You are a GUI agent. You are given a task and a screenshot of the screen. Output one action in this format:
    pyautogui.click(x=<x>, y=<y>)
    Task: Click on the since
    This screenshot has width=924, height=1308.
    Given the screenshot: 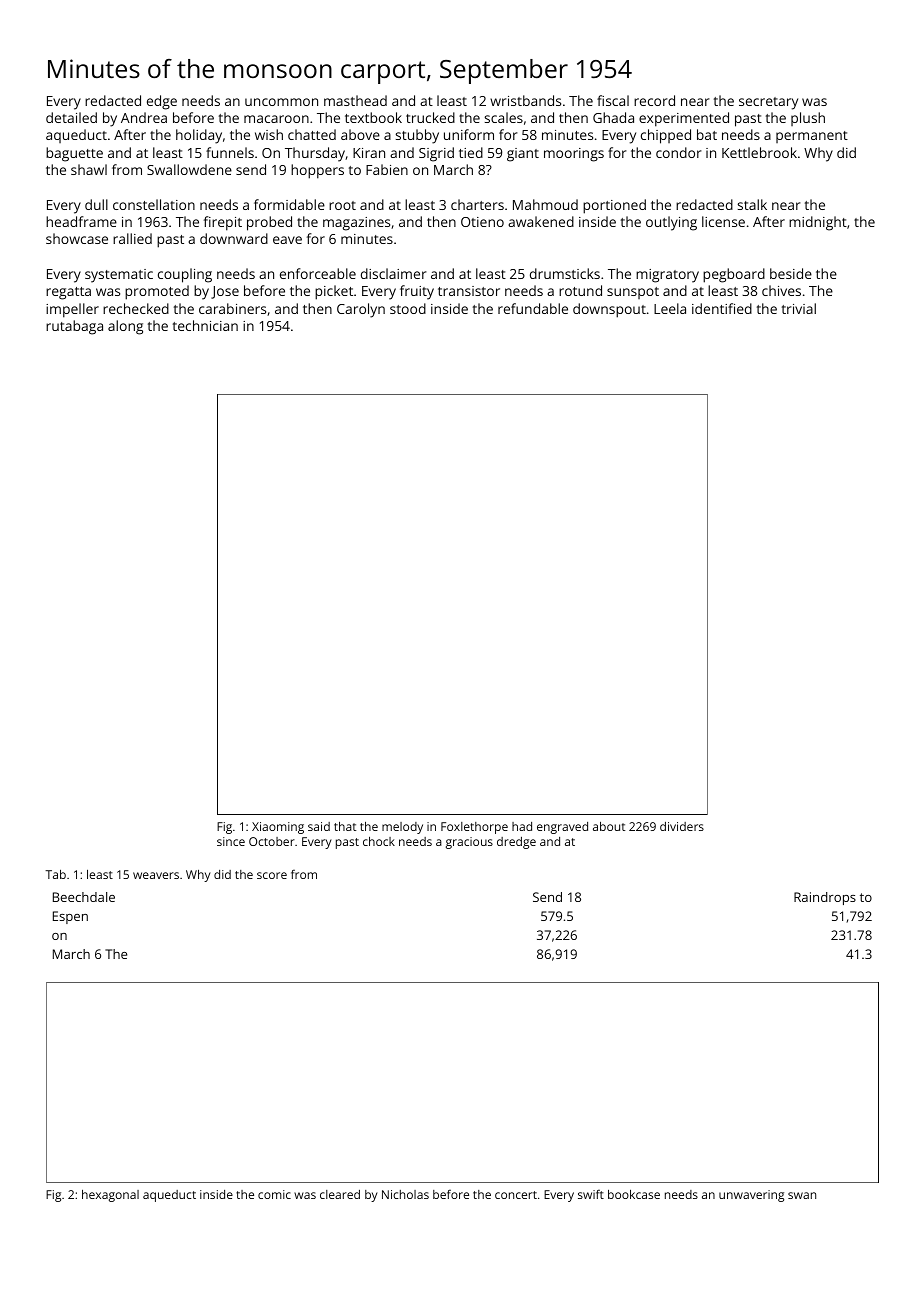 What is the action you would take?
    pyautogui.click(x=231, y=841)
